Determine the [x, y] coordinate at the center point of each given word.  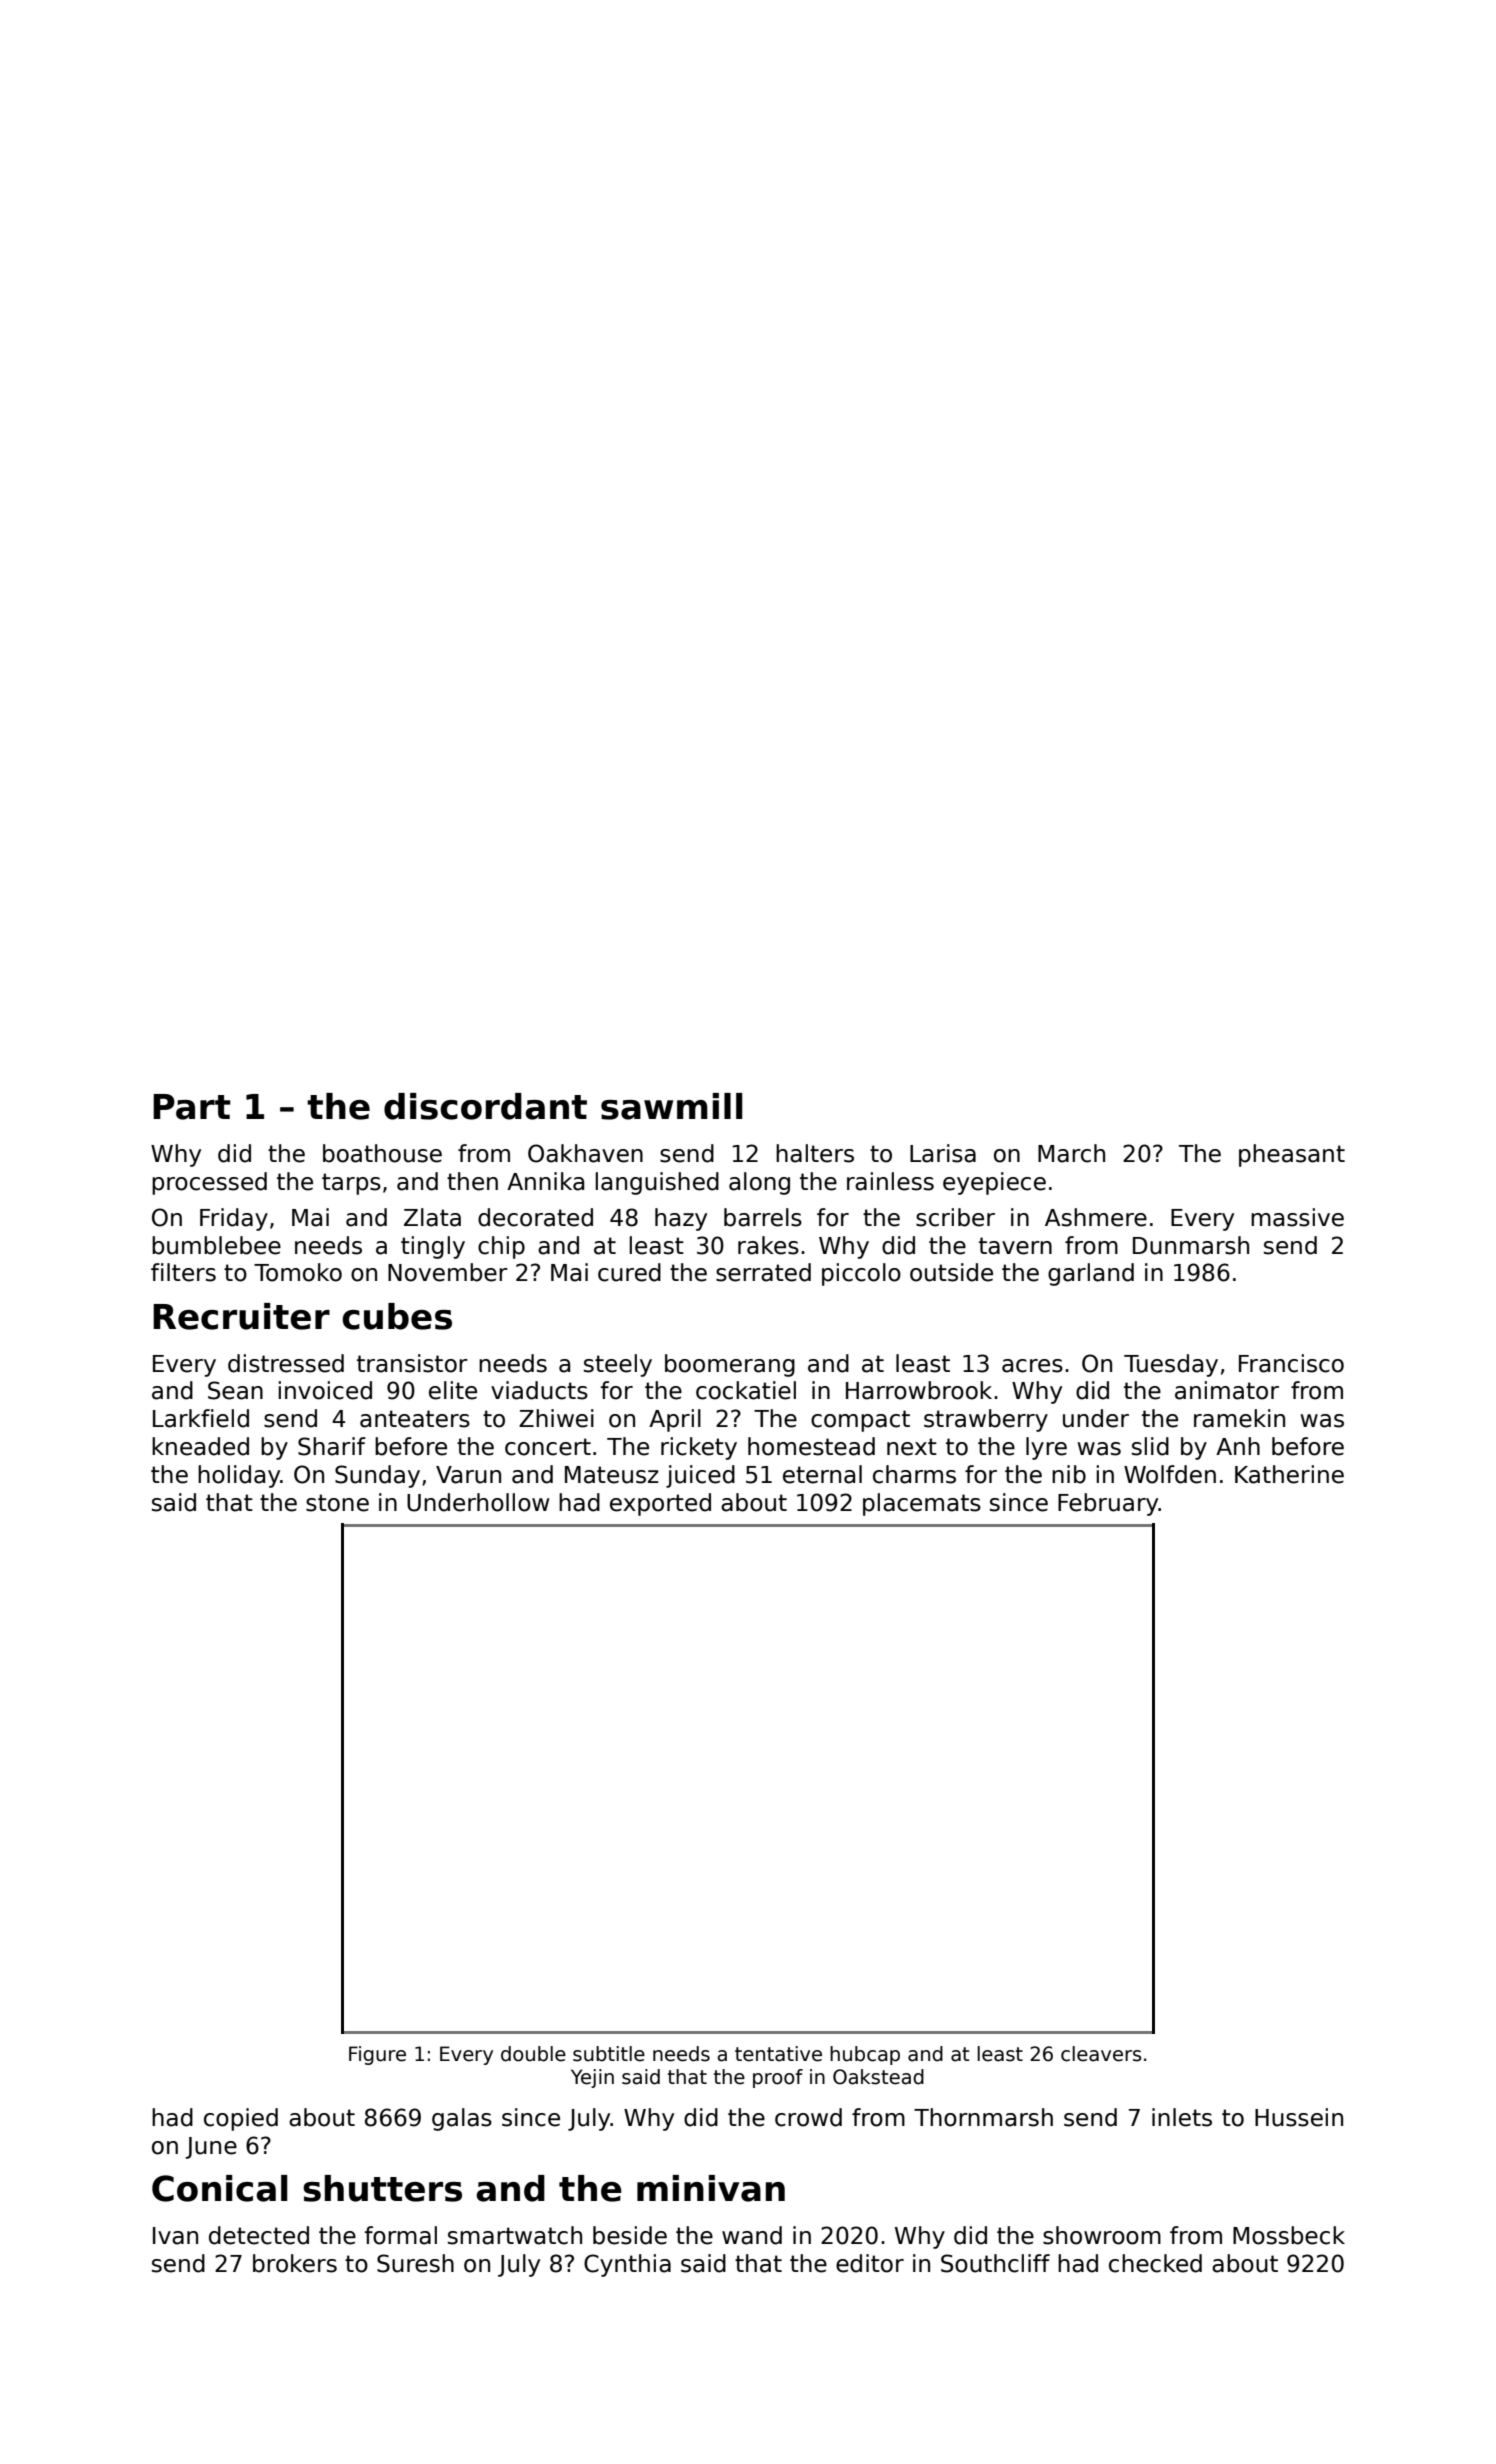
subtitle [609, 2054]
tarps [351, 1184]
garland [1091, 1274]
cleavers [1101, 2054]
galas [462, 2119]
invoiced [325, 1390]
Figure [377, 2055]
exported [660, 1504]
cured [629, 1272]
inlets [1182, 2117]
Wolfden [1170, 1474]
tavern [1015, 1246]
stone [337, 1503]
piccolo [861, 1274]
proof [778, 2078]
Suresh [415, 2263]
